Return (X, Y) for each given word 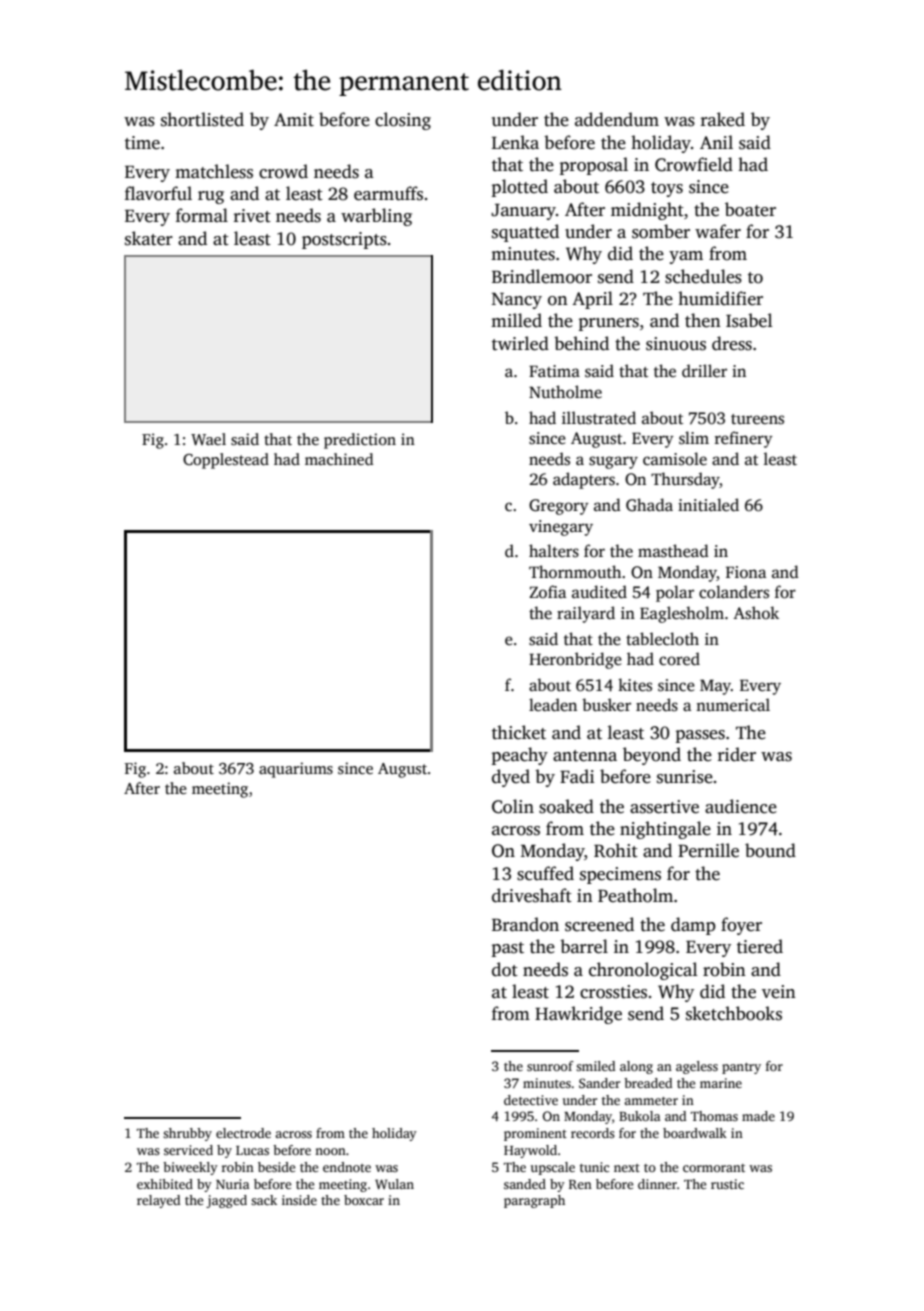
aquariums (296, 770)
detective (531, 1100)
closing (403, 121)
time (142, 143)
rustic (727, 1184)
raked (723, 119)
